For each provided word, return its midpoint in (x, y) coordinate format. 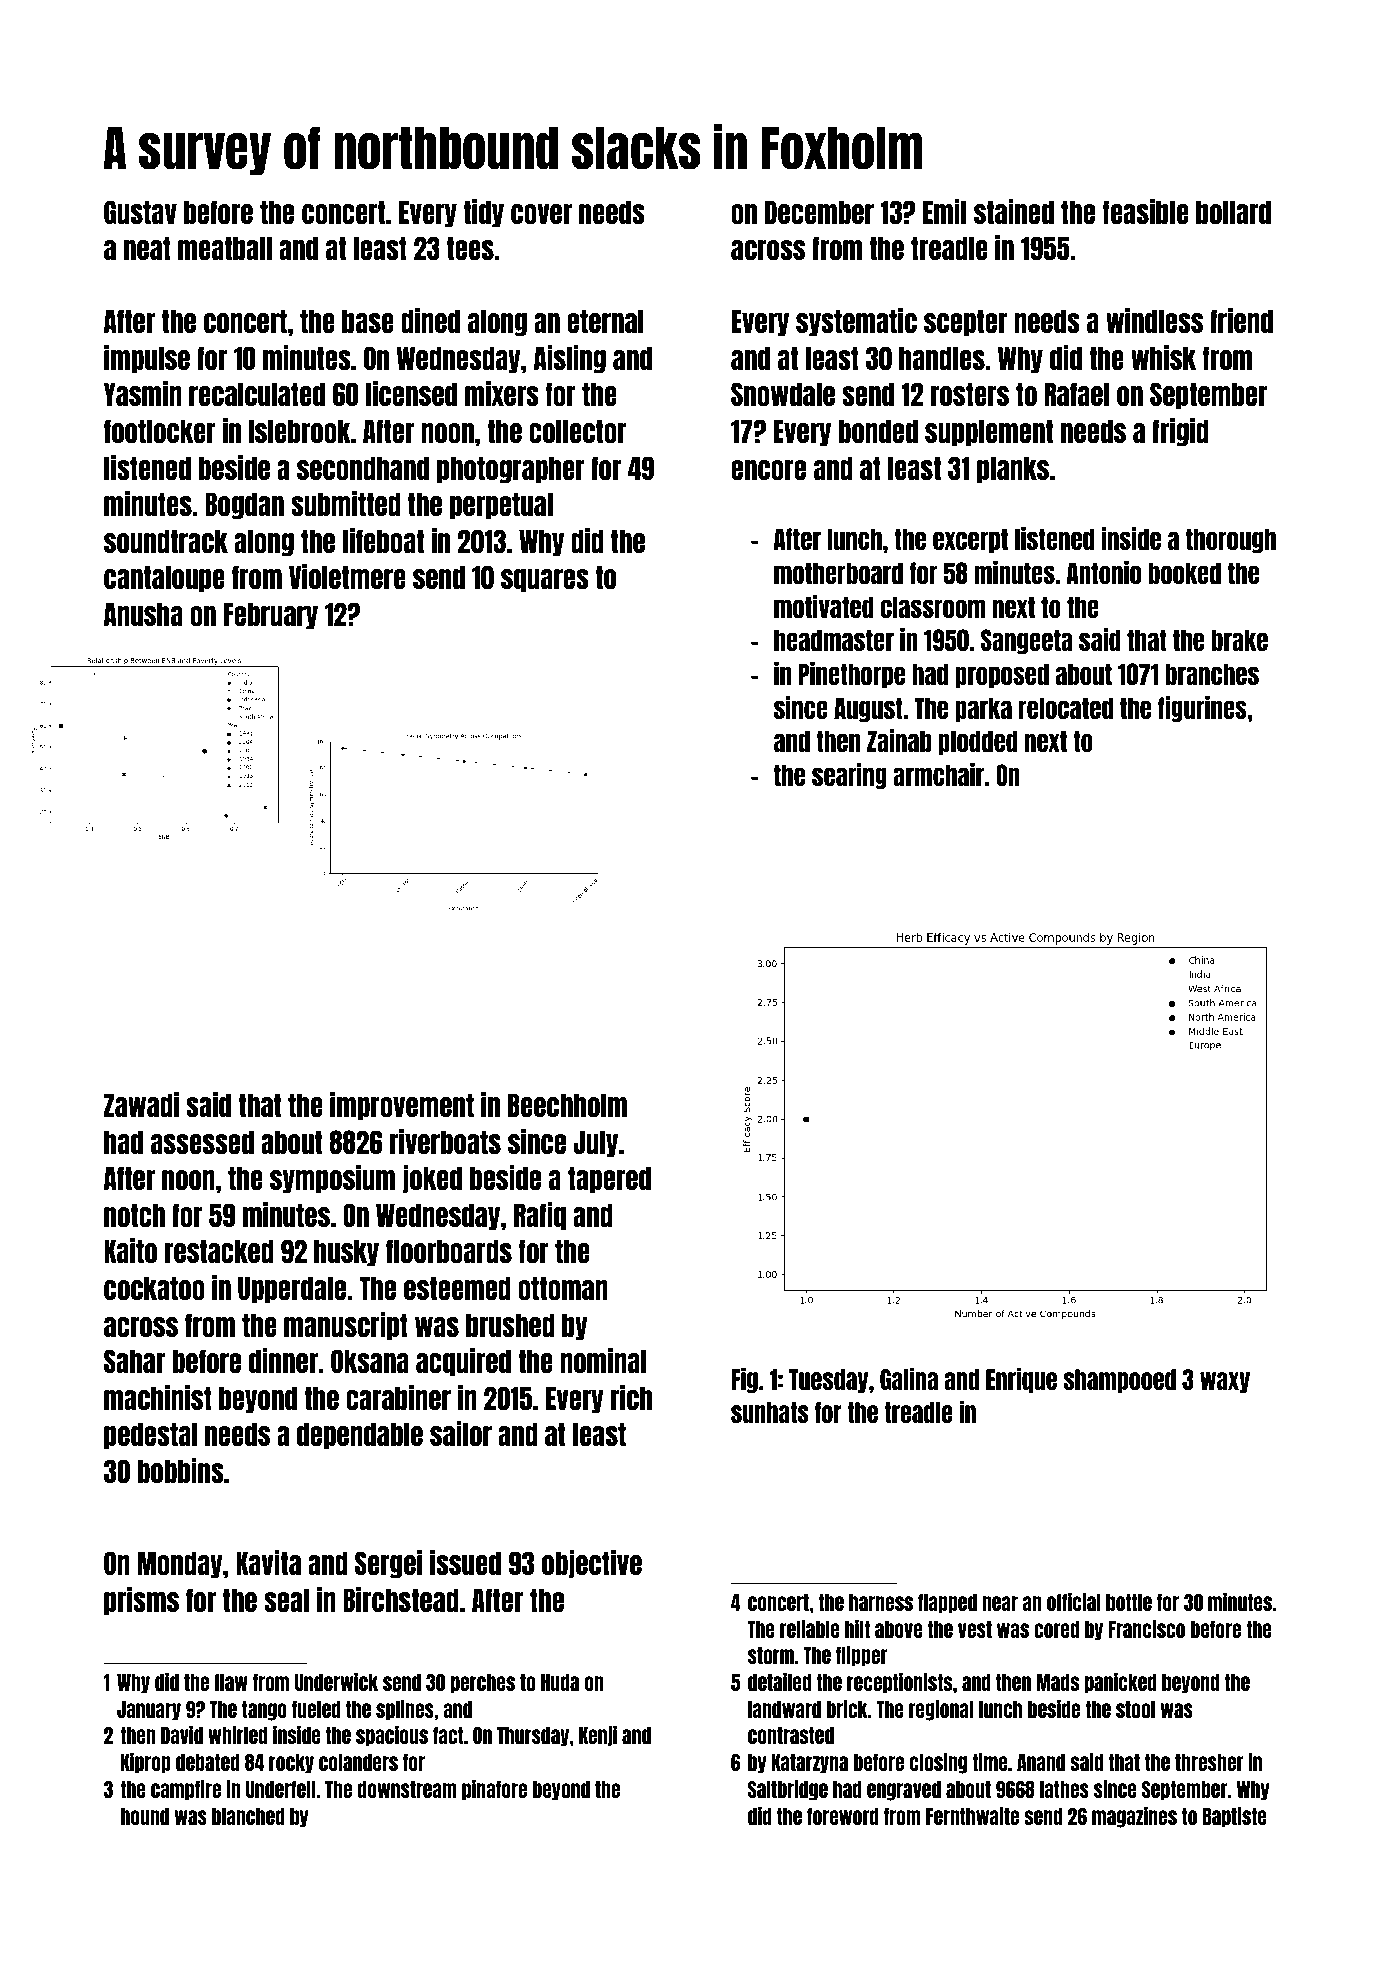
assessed (202, 1142)
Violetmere (347, 576)
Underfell (281, 1789)
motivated (824, 606)
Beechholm (567, 1105)
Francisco (1146, 1628)
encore (768, 470)
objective (592, 1564)
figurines (1202, 709)
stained (1014, 211)
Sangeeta (1027, 641)
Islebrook (300, 431)
